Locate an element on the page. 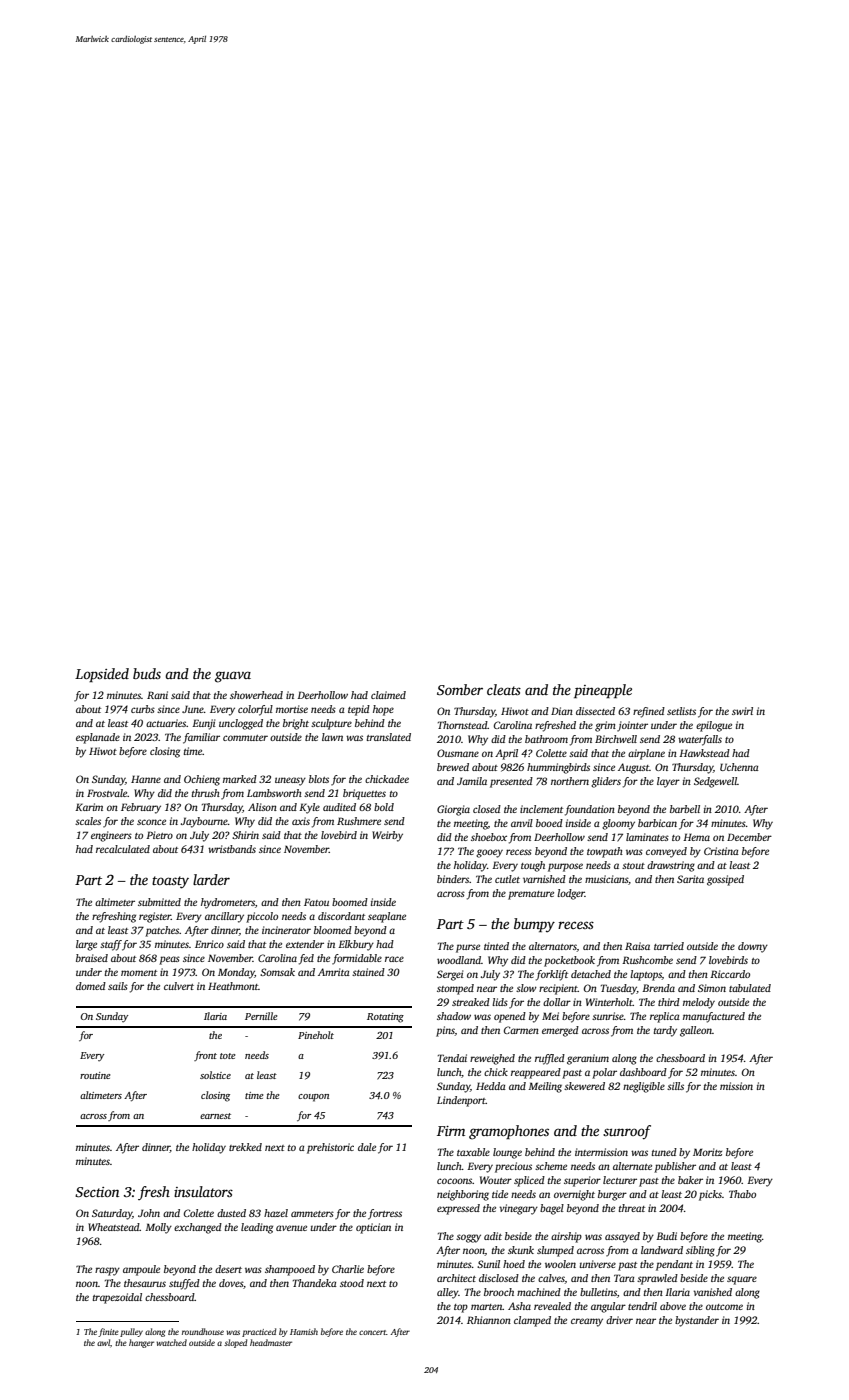 The height and width of the document is (1400, 849). Somber is located at coordinates (460, 689).
